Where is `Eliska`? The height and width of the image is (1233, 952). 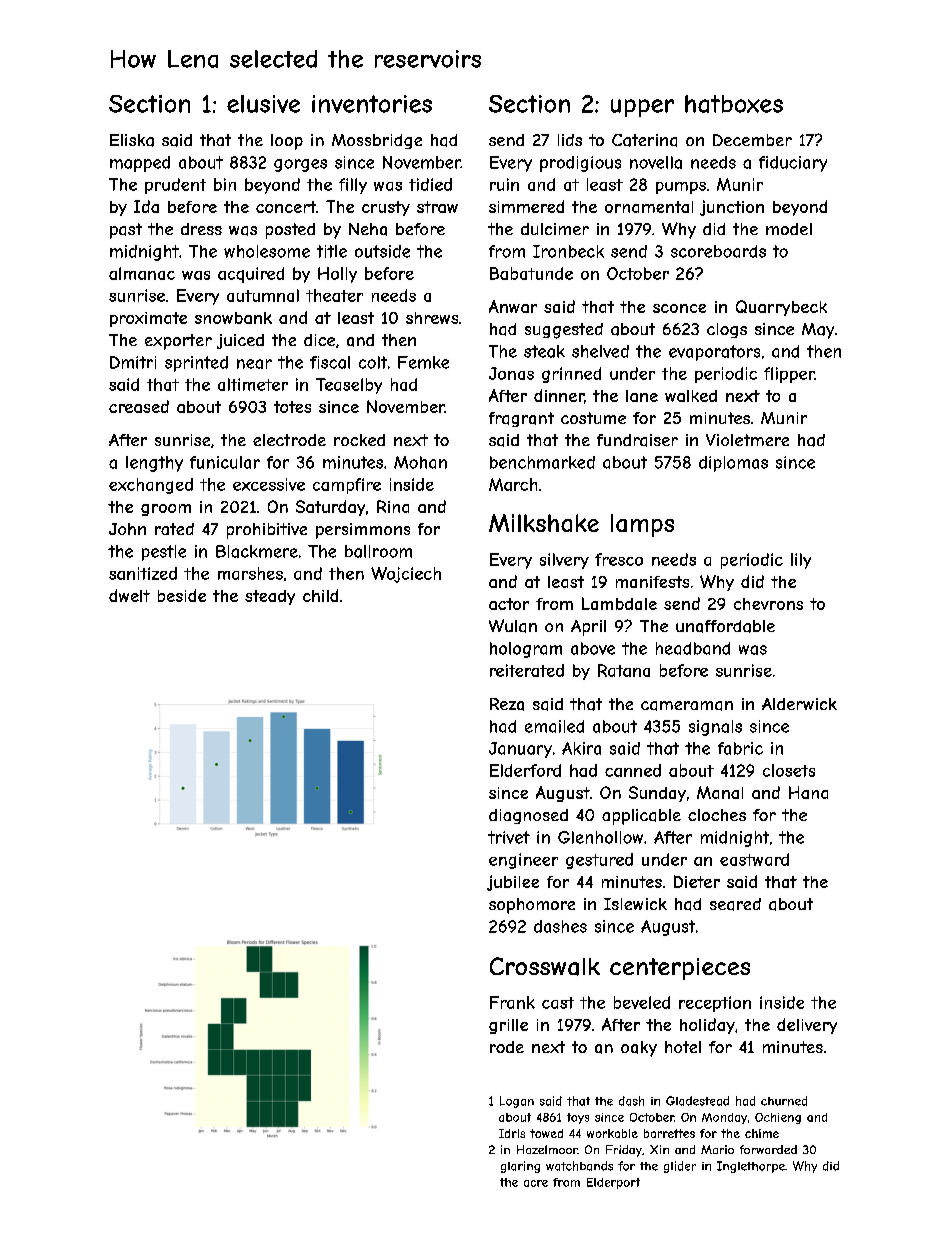
Eliska is located at coordinates (132, 140).
